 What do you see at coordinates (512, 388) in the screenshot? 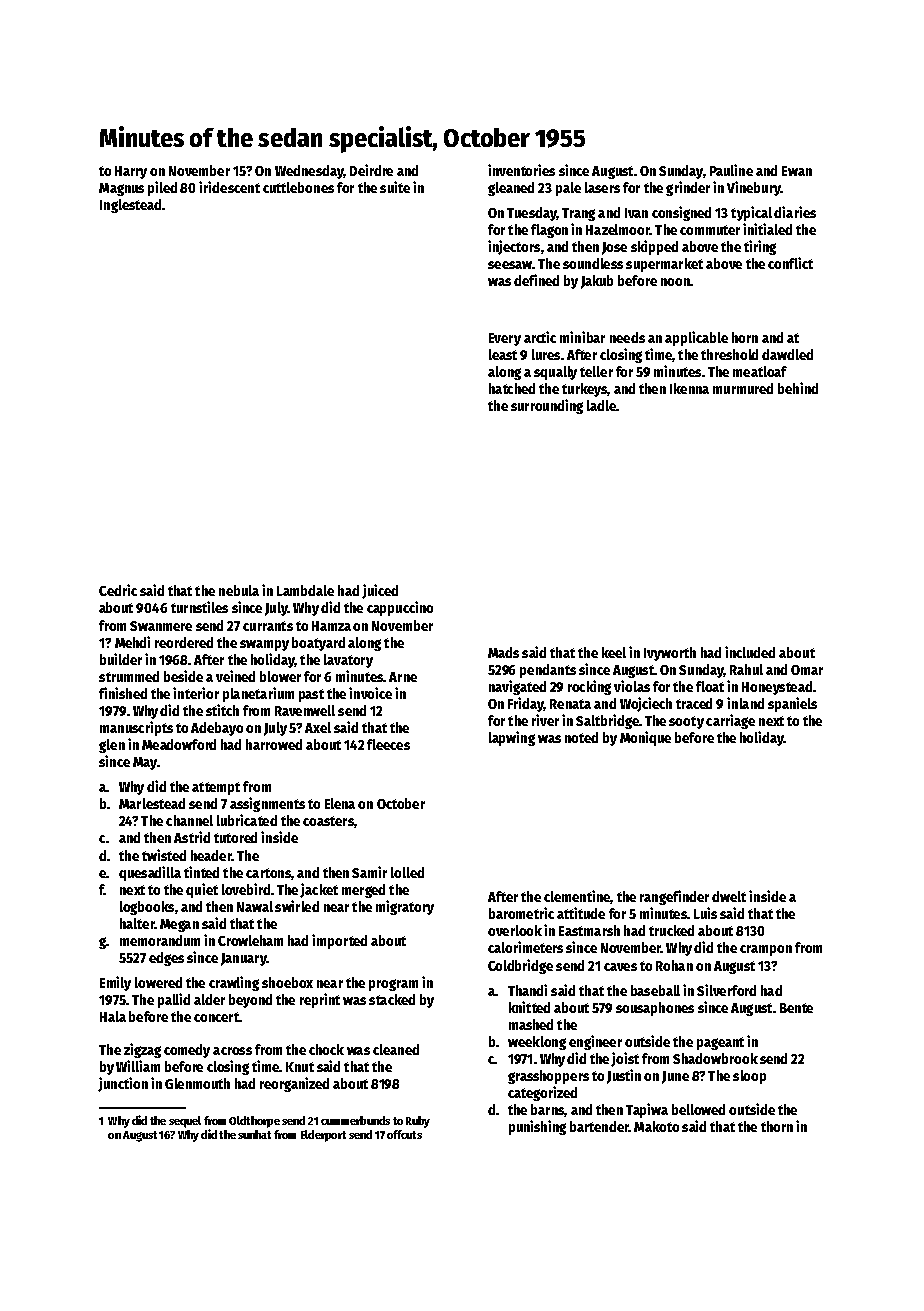
I see `hatched` at bounding box center [512, 388].
